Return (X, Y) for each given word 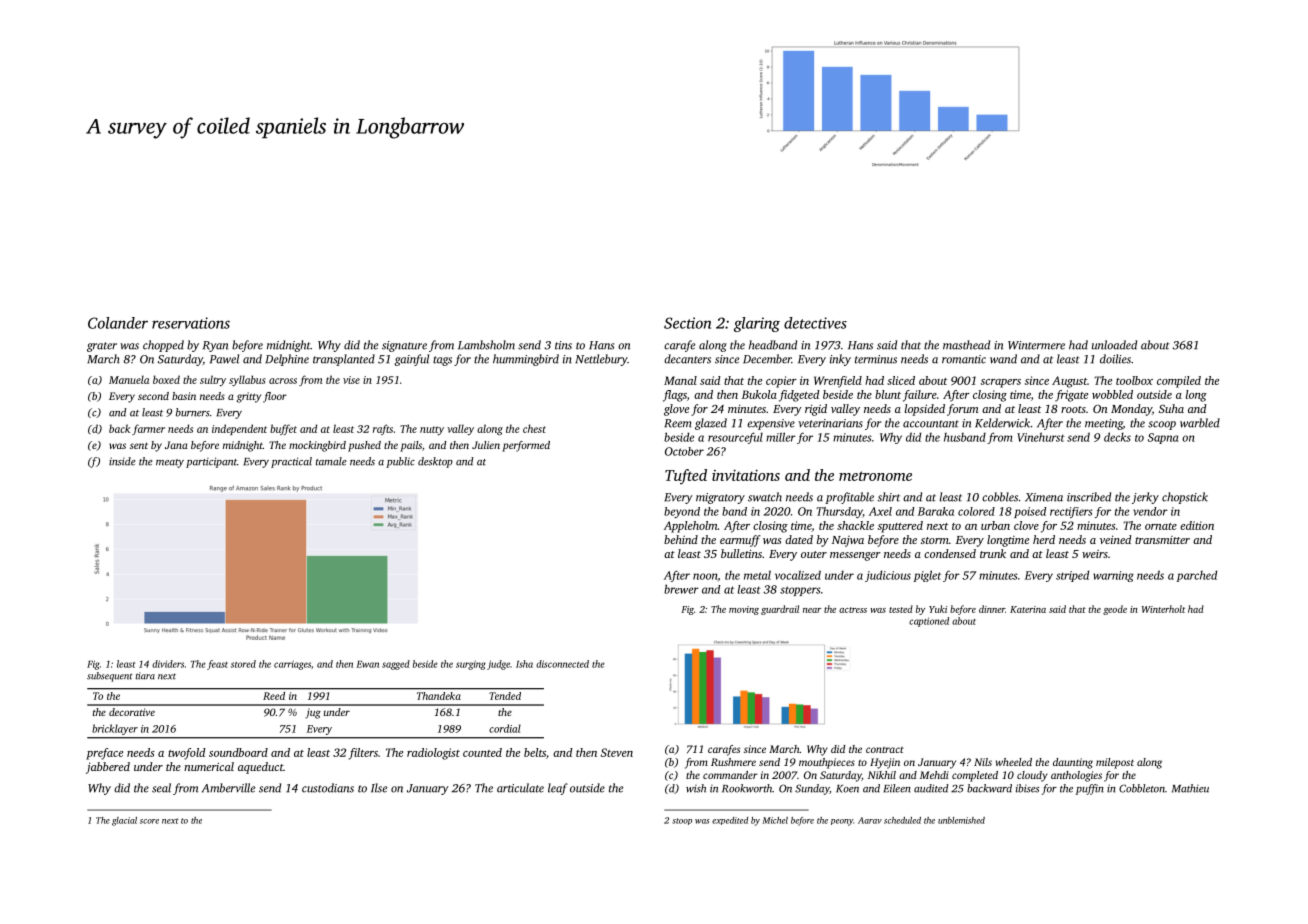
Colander (118, 323)
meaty (170, 463)
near (812, 610)
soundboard (238, 752)
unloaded (1114, 345)
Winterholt (1163, 609)
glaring (757, 324)
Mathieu (1190, 788)
